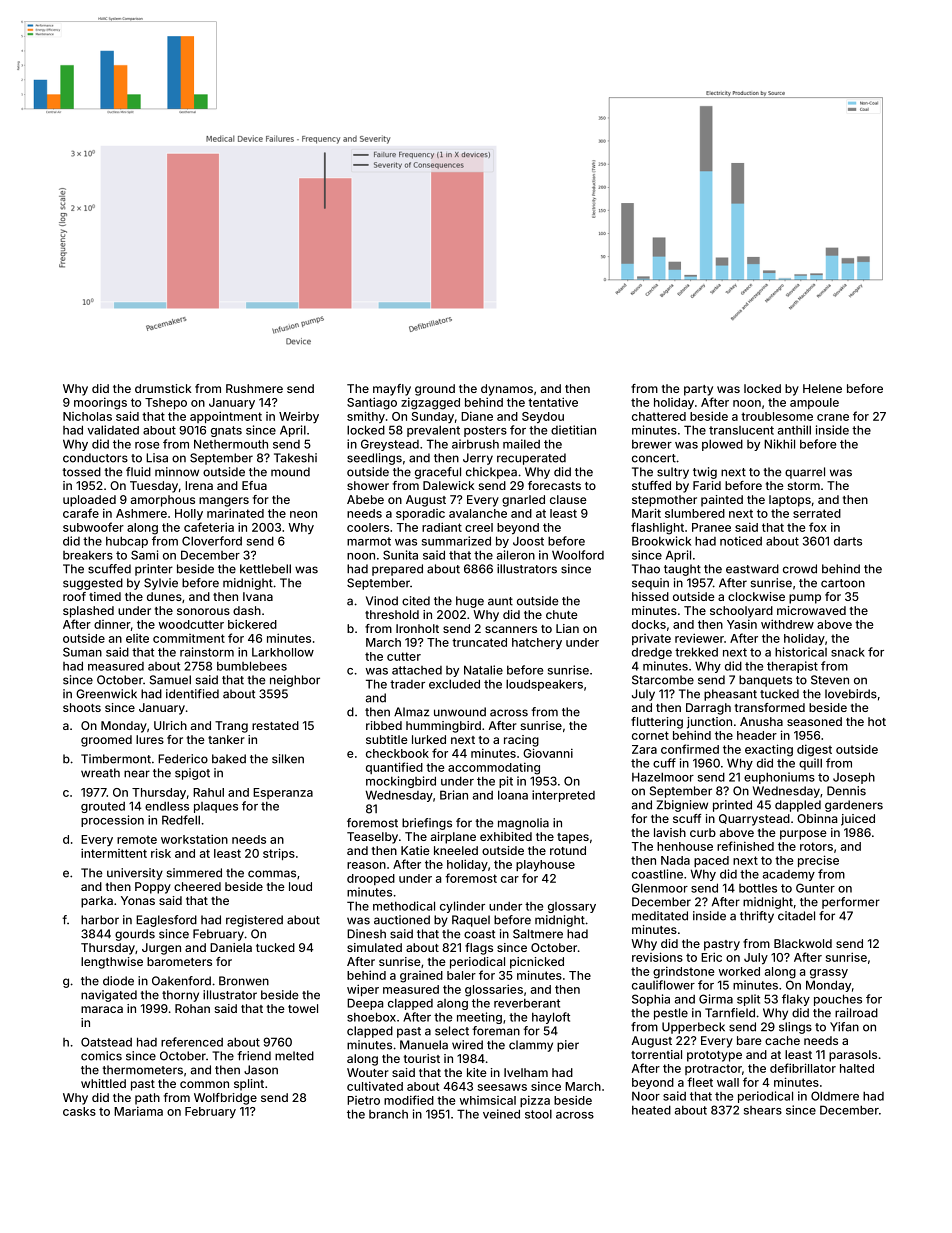 Image resolution: width=952 pixels, height=1233 pixels. Describe the element at coordinates (470, 602) in the document. I see `huge` at that location.
